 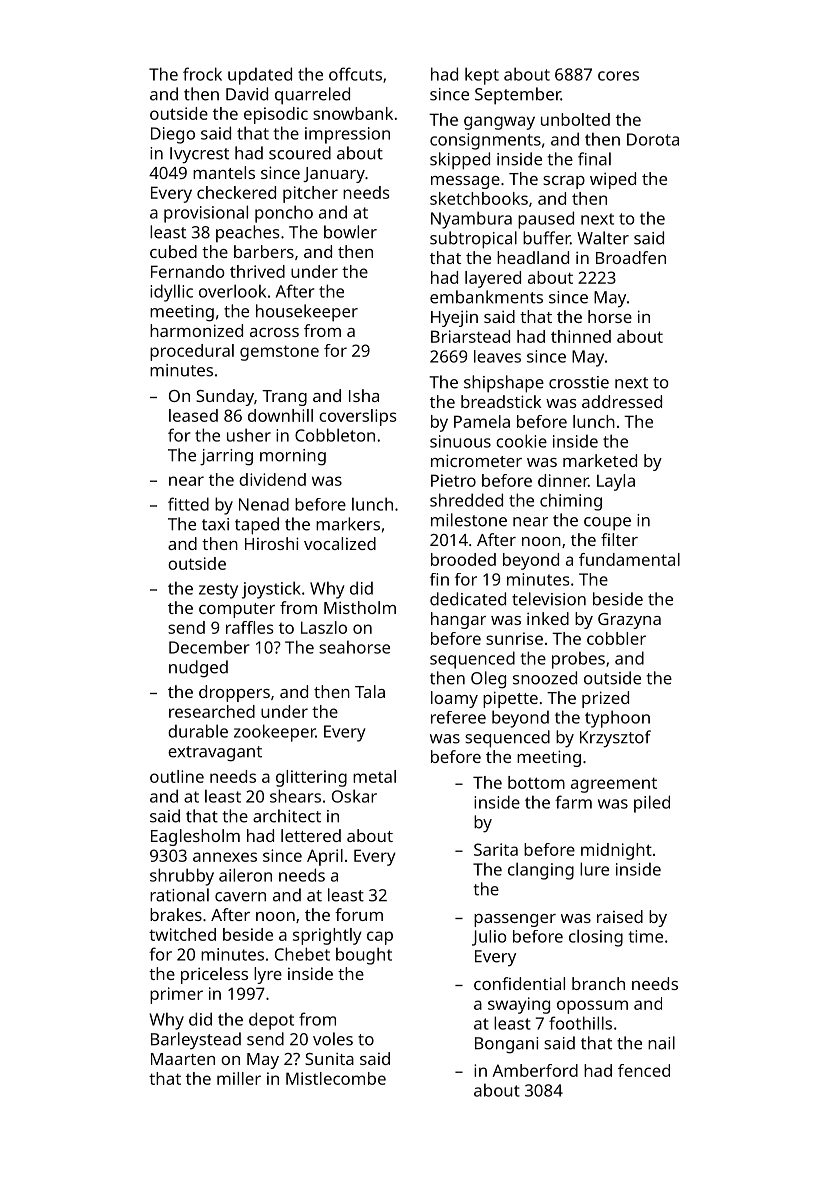 What do you see at coordinates (307, 313) in the document?
I see `housekeeper` at bounding box center [307, 313].
